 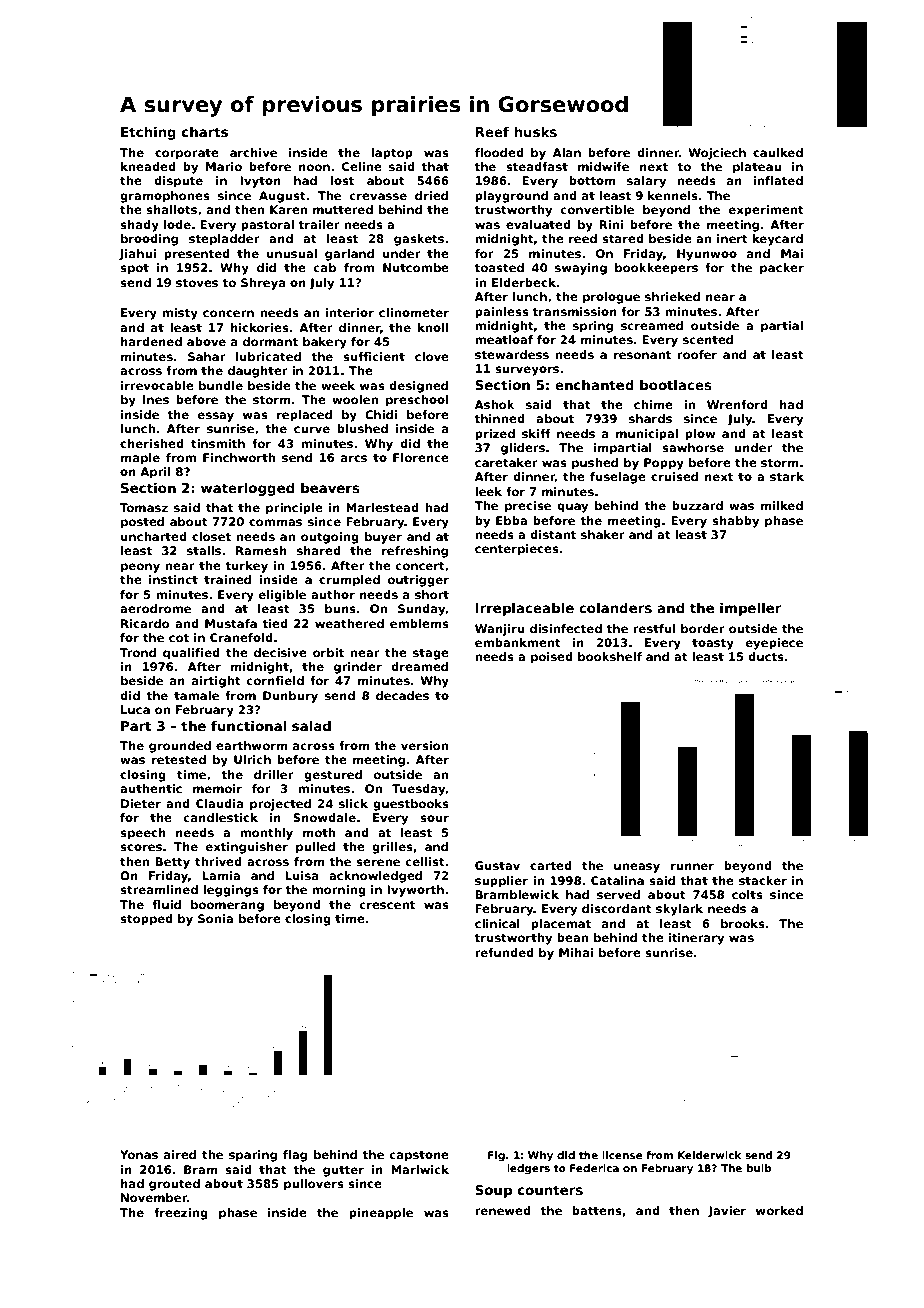 I want to click on Wrenford, so click(x=737, y=404).
